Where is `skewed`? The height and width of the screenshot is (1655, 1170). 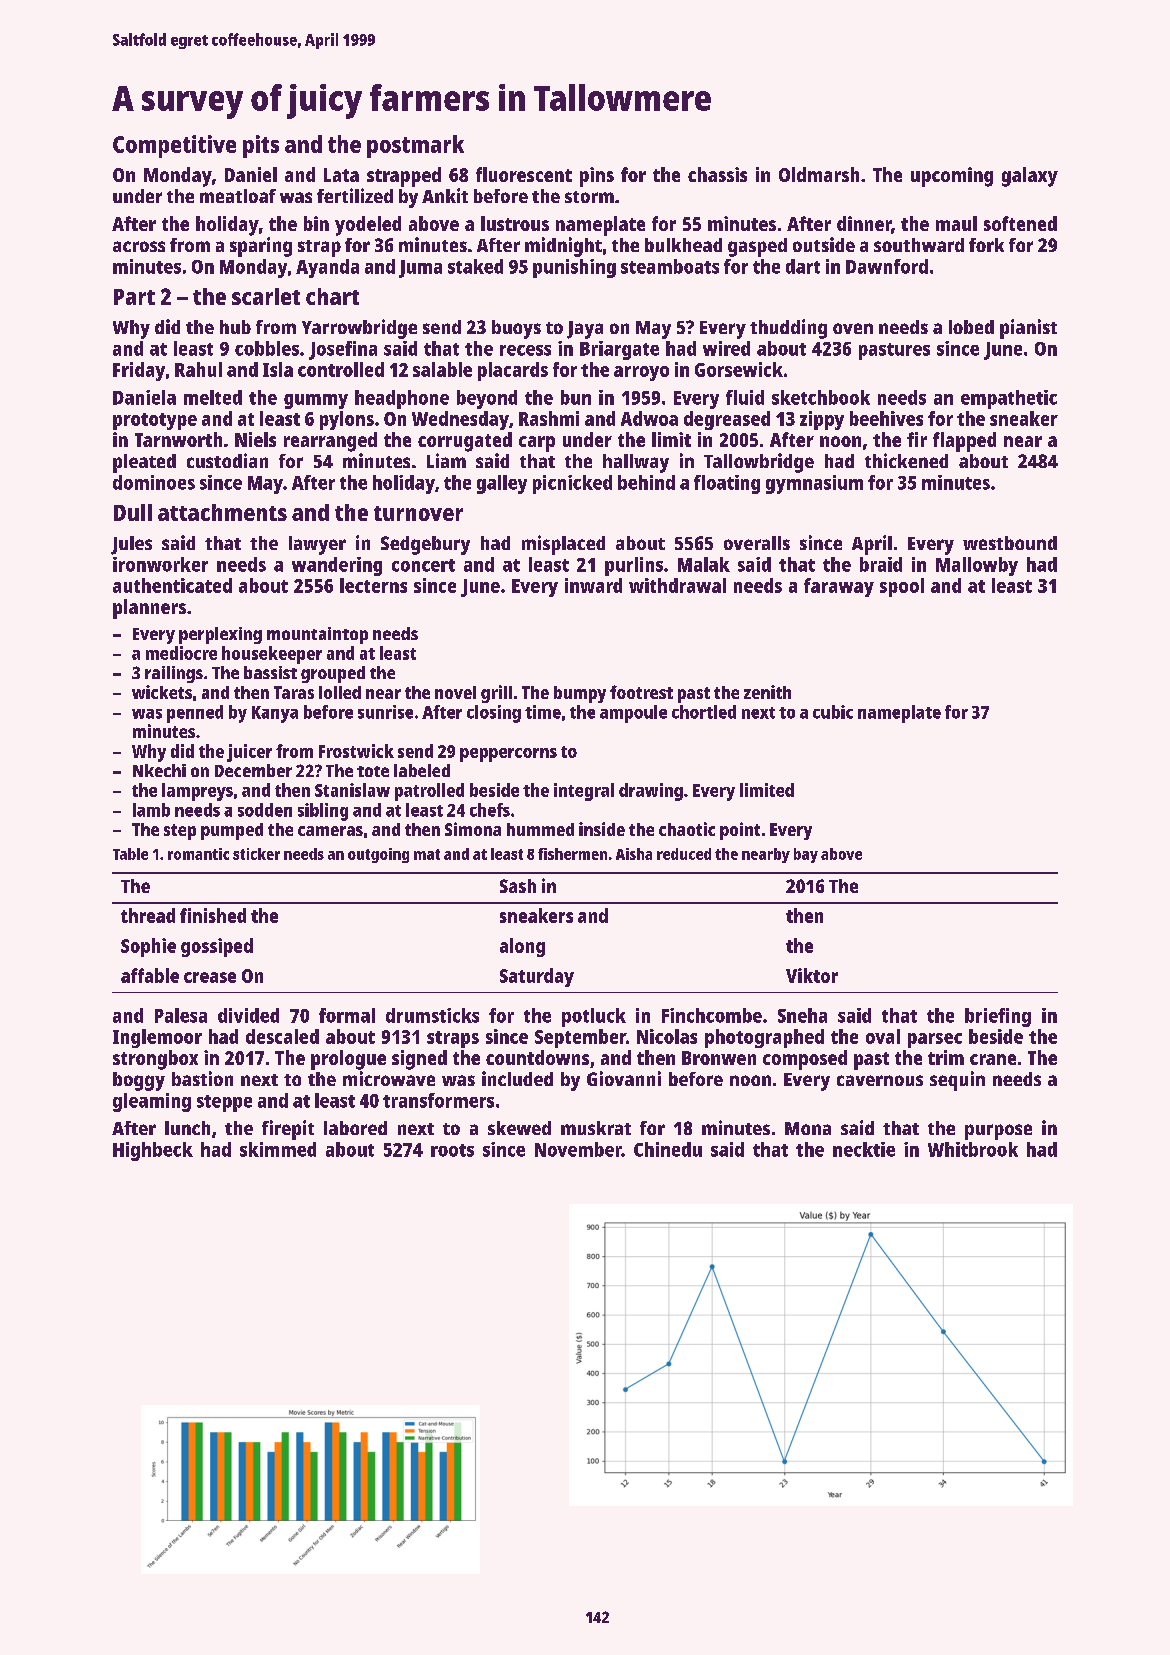 skewed is located at coordinates (519, 1128).
